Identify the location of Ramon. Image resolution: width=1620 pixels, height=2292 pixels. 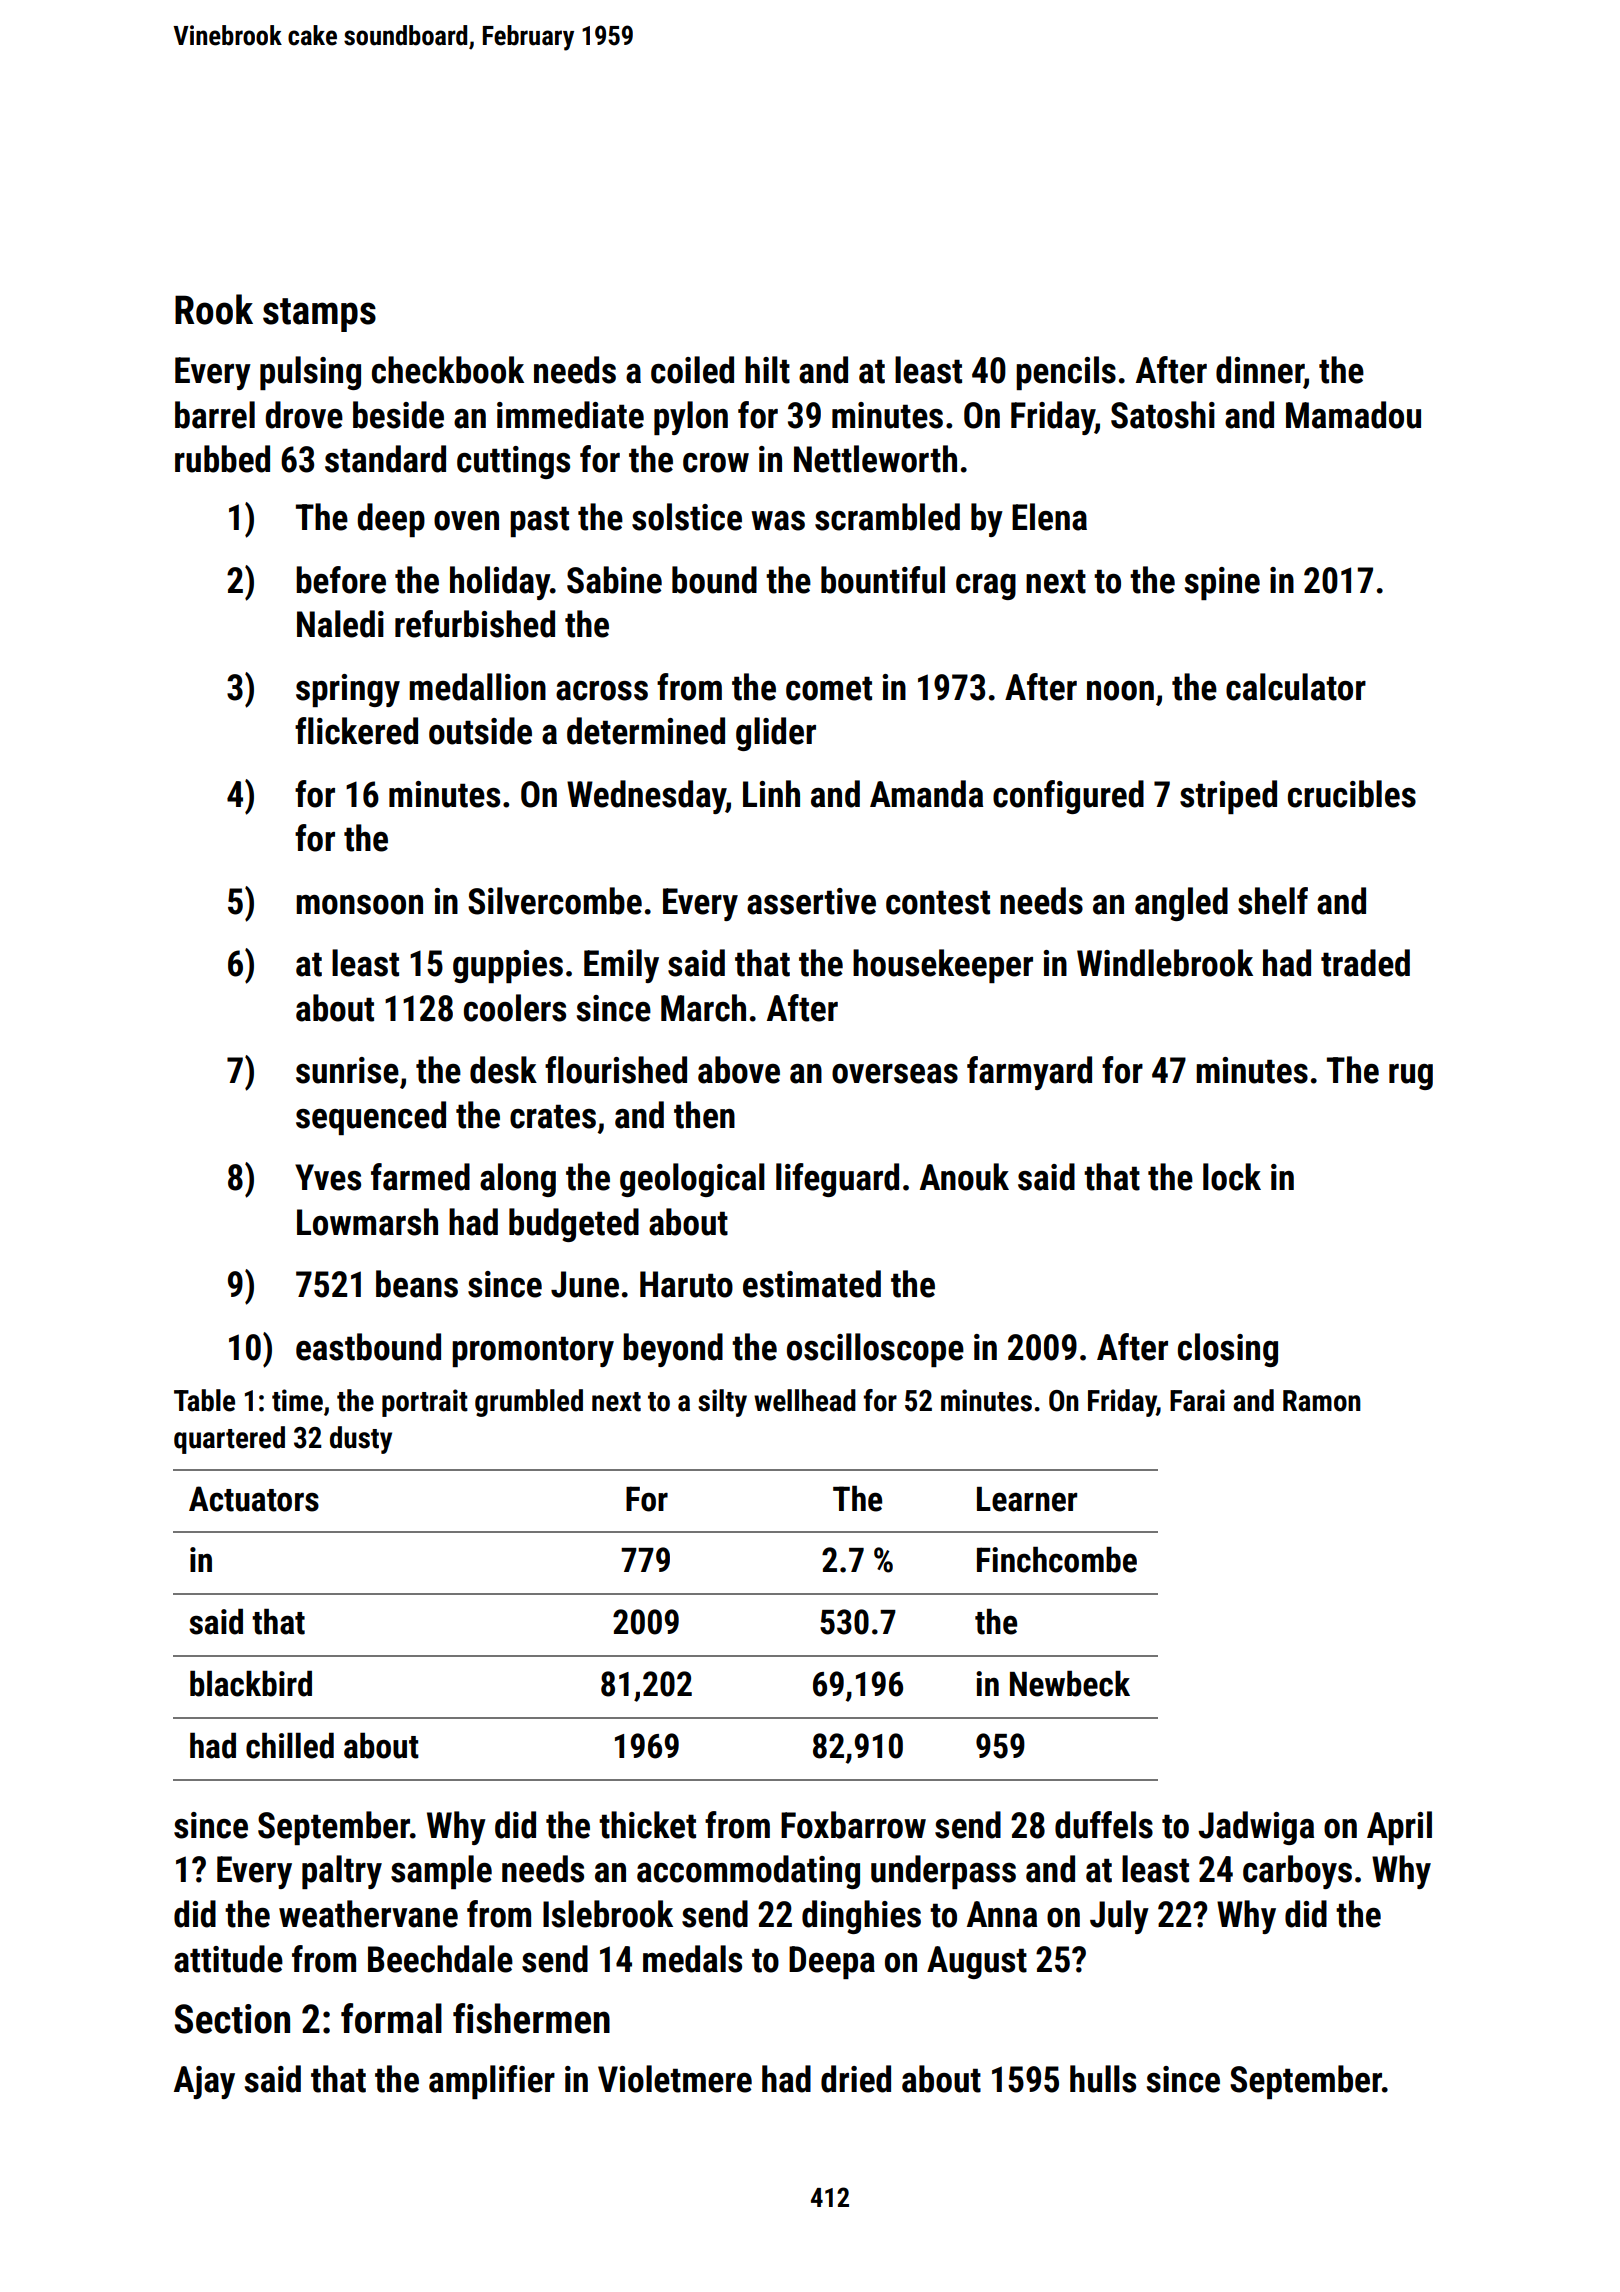
(1322, 1401).
